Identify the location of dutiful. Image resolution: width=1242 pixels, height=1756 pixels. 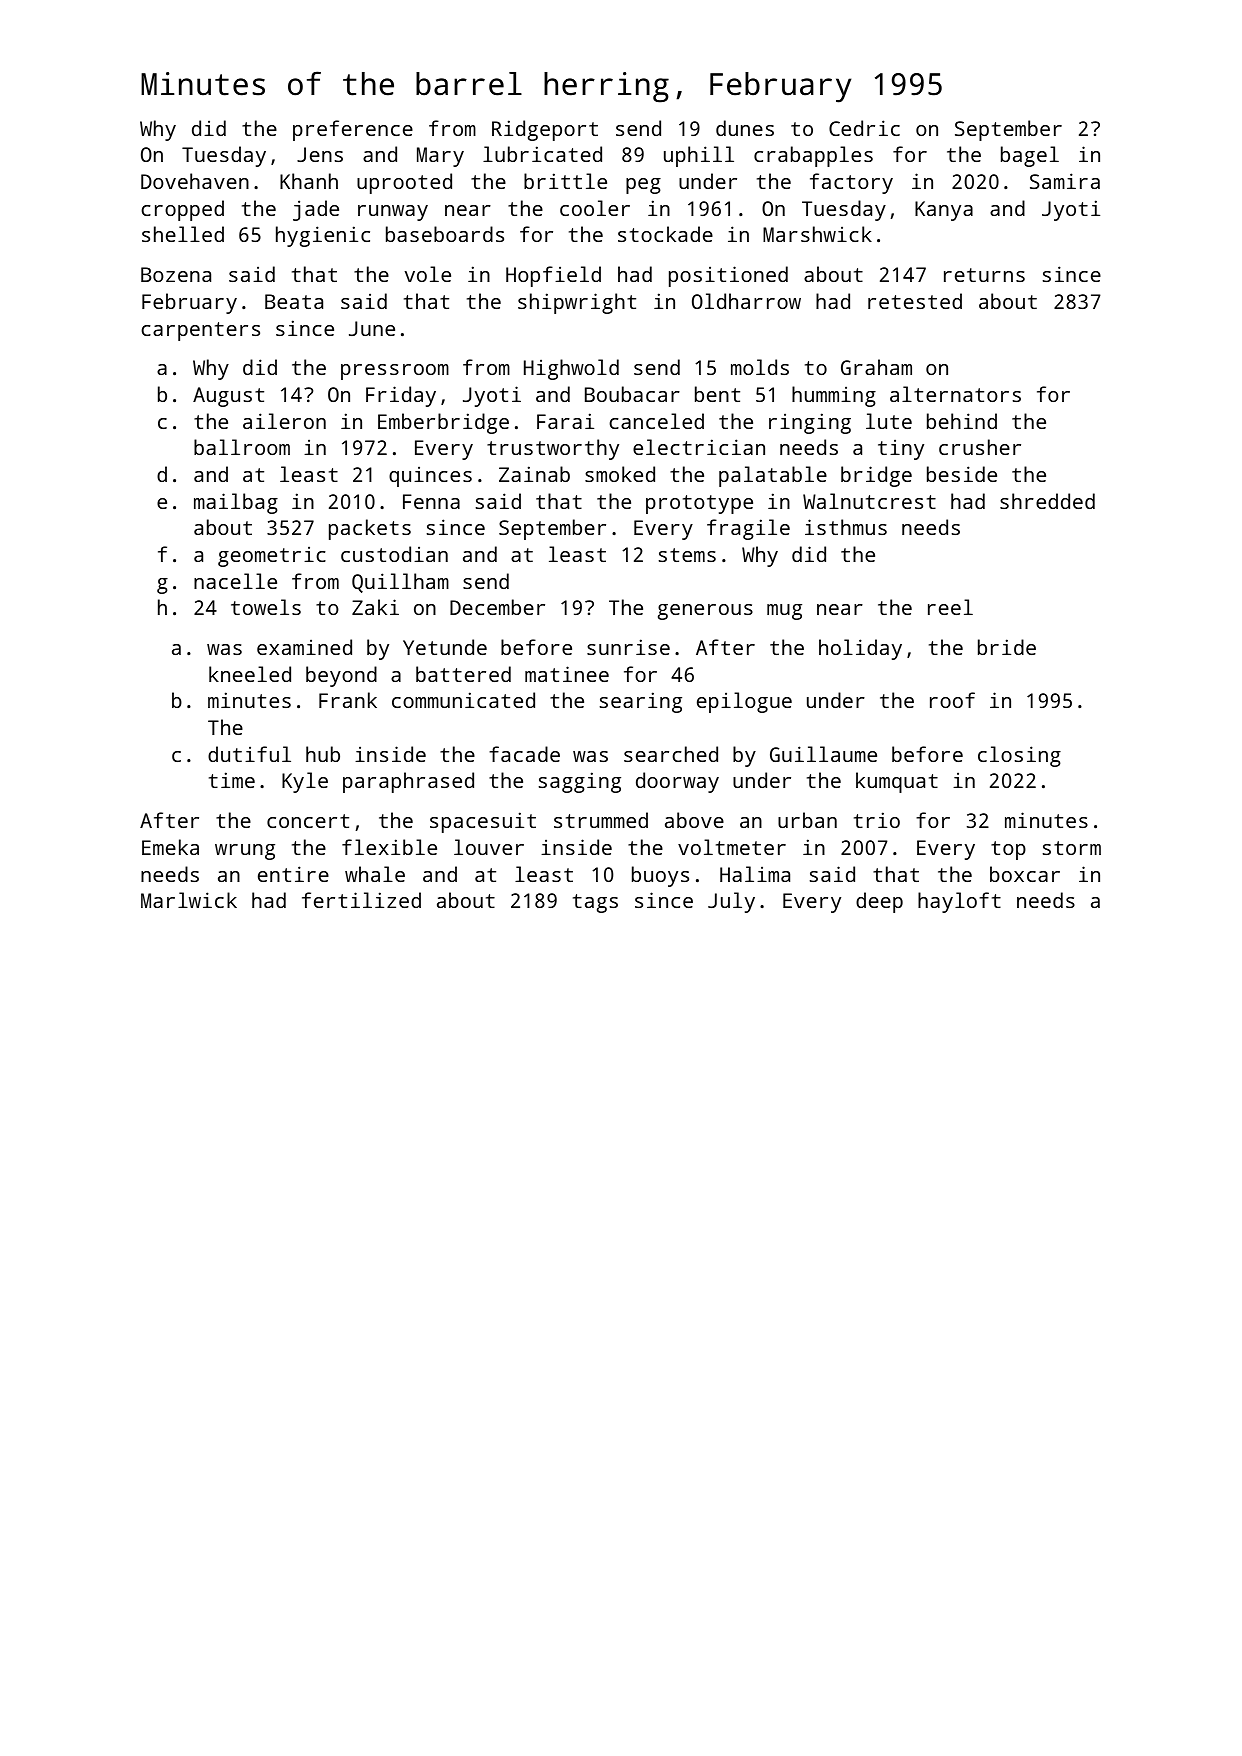
(249, 754).
